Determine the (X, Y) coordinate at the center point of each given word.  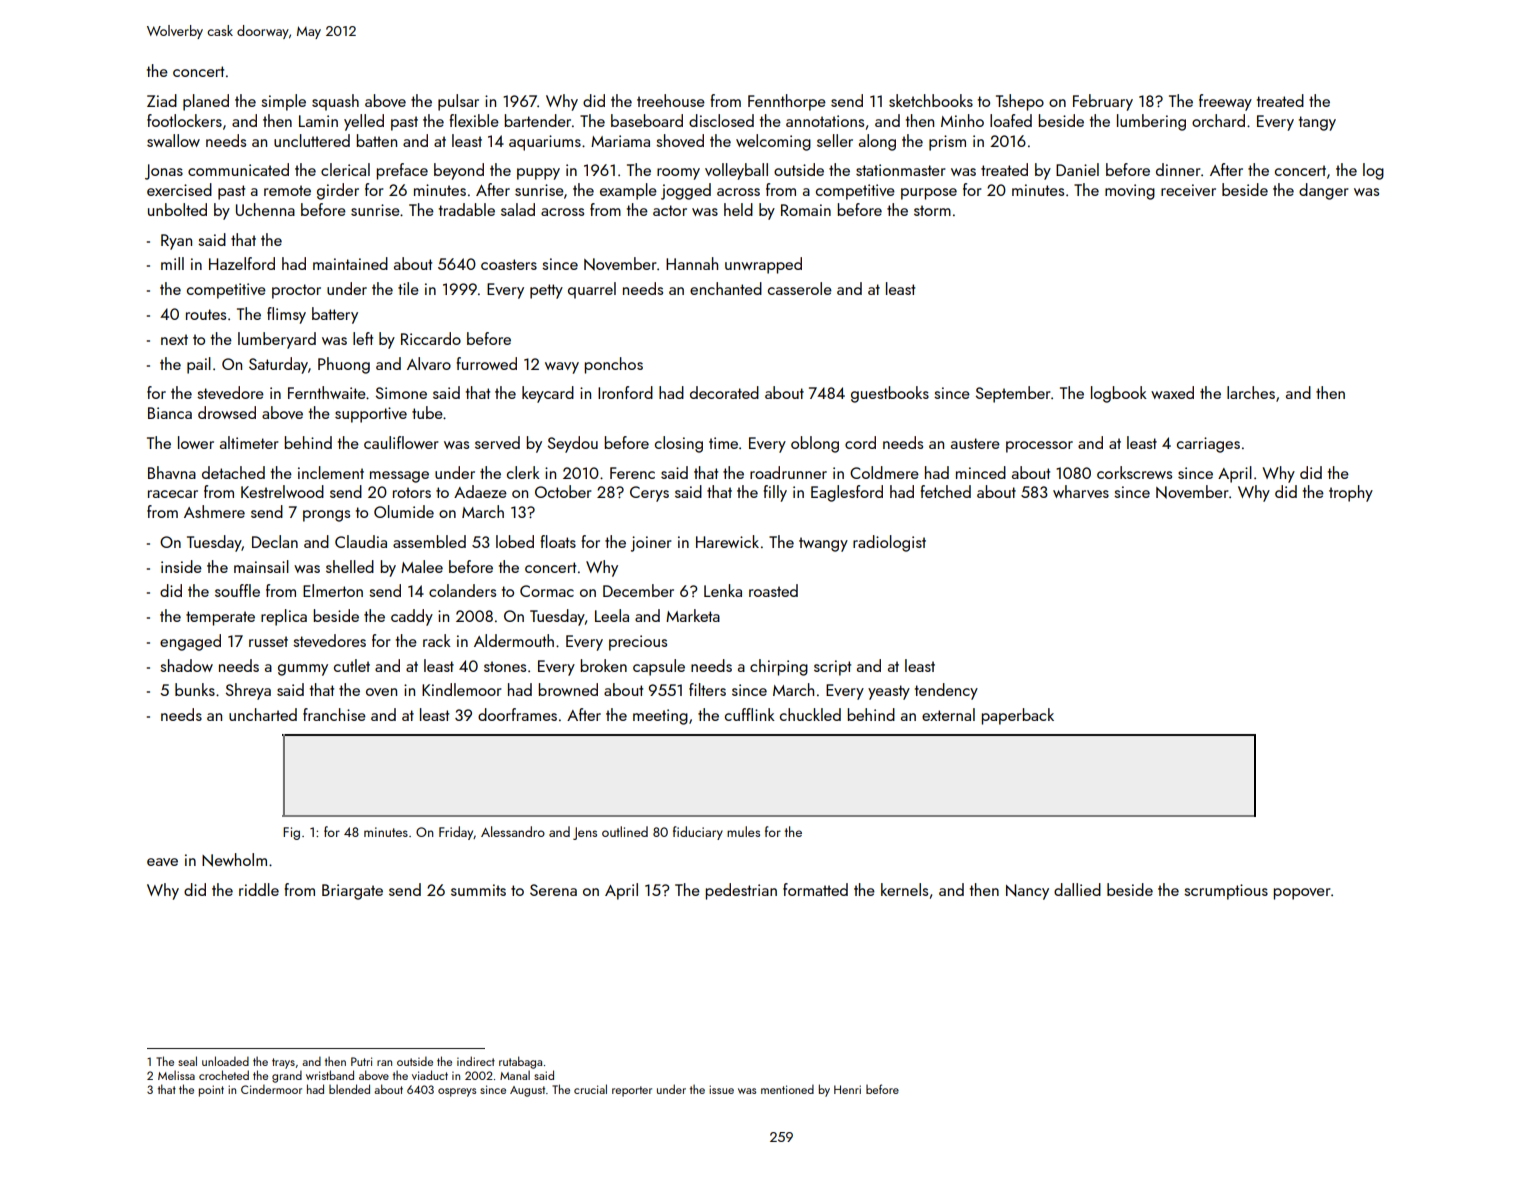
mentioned (787, 1089)
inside (181, 566)
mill (172, 263)
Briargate (352, 892)
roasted (773, 590)
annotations (825, 121)
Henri (847, 1089)
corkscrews (1134, 472)
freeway (1225, 102)
